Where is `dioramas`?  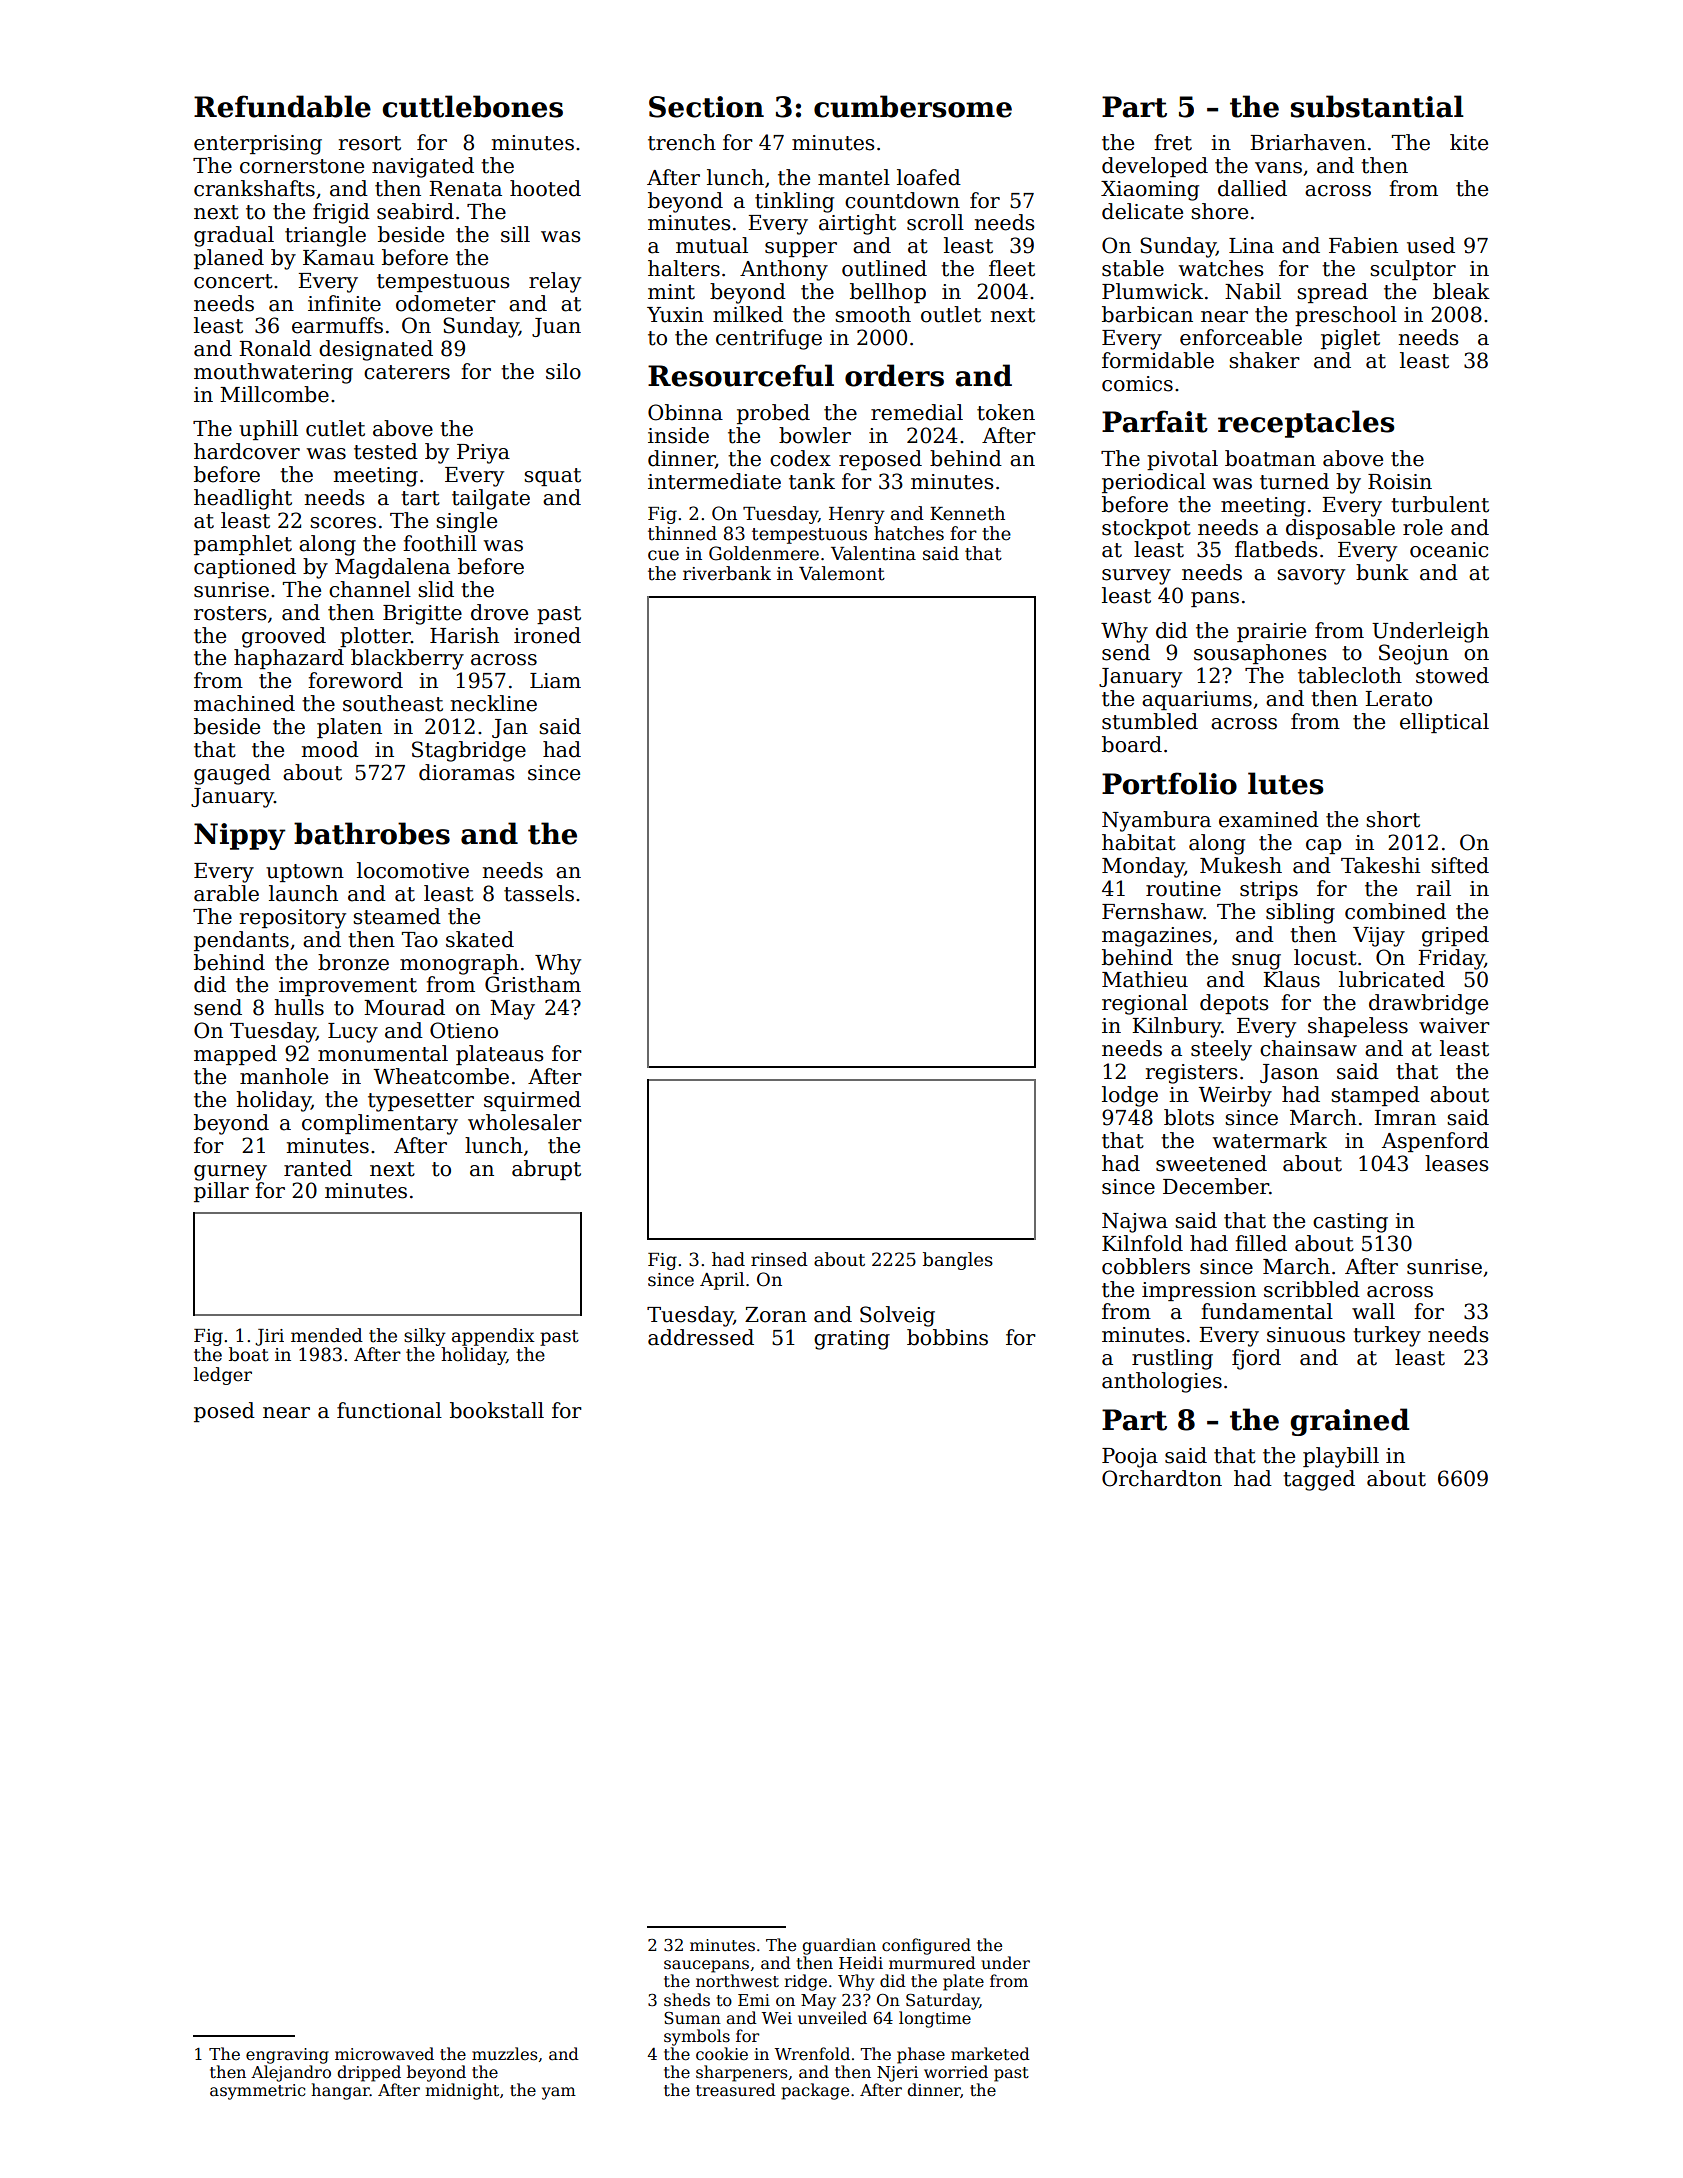 dioramas is located at coordinates (466, 772).
